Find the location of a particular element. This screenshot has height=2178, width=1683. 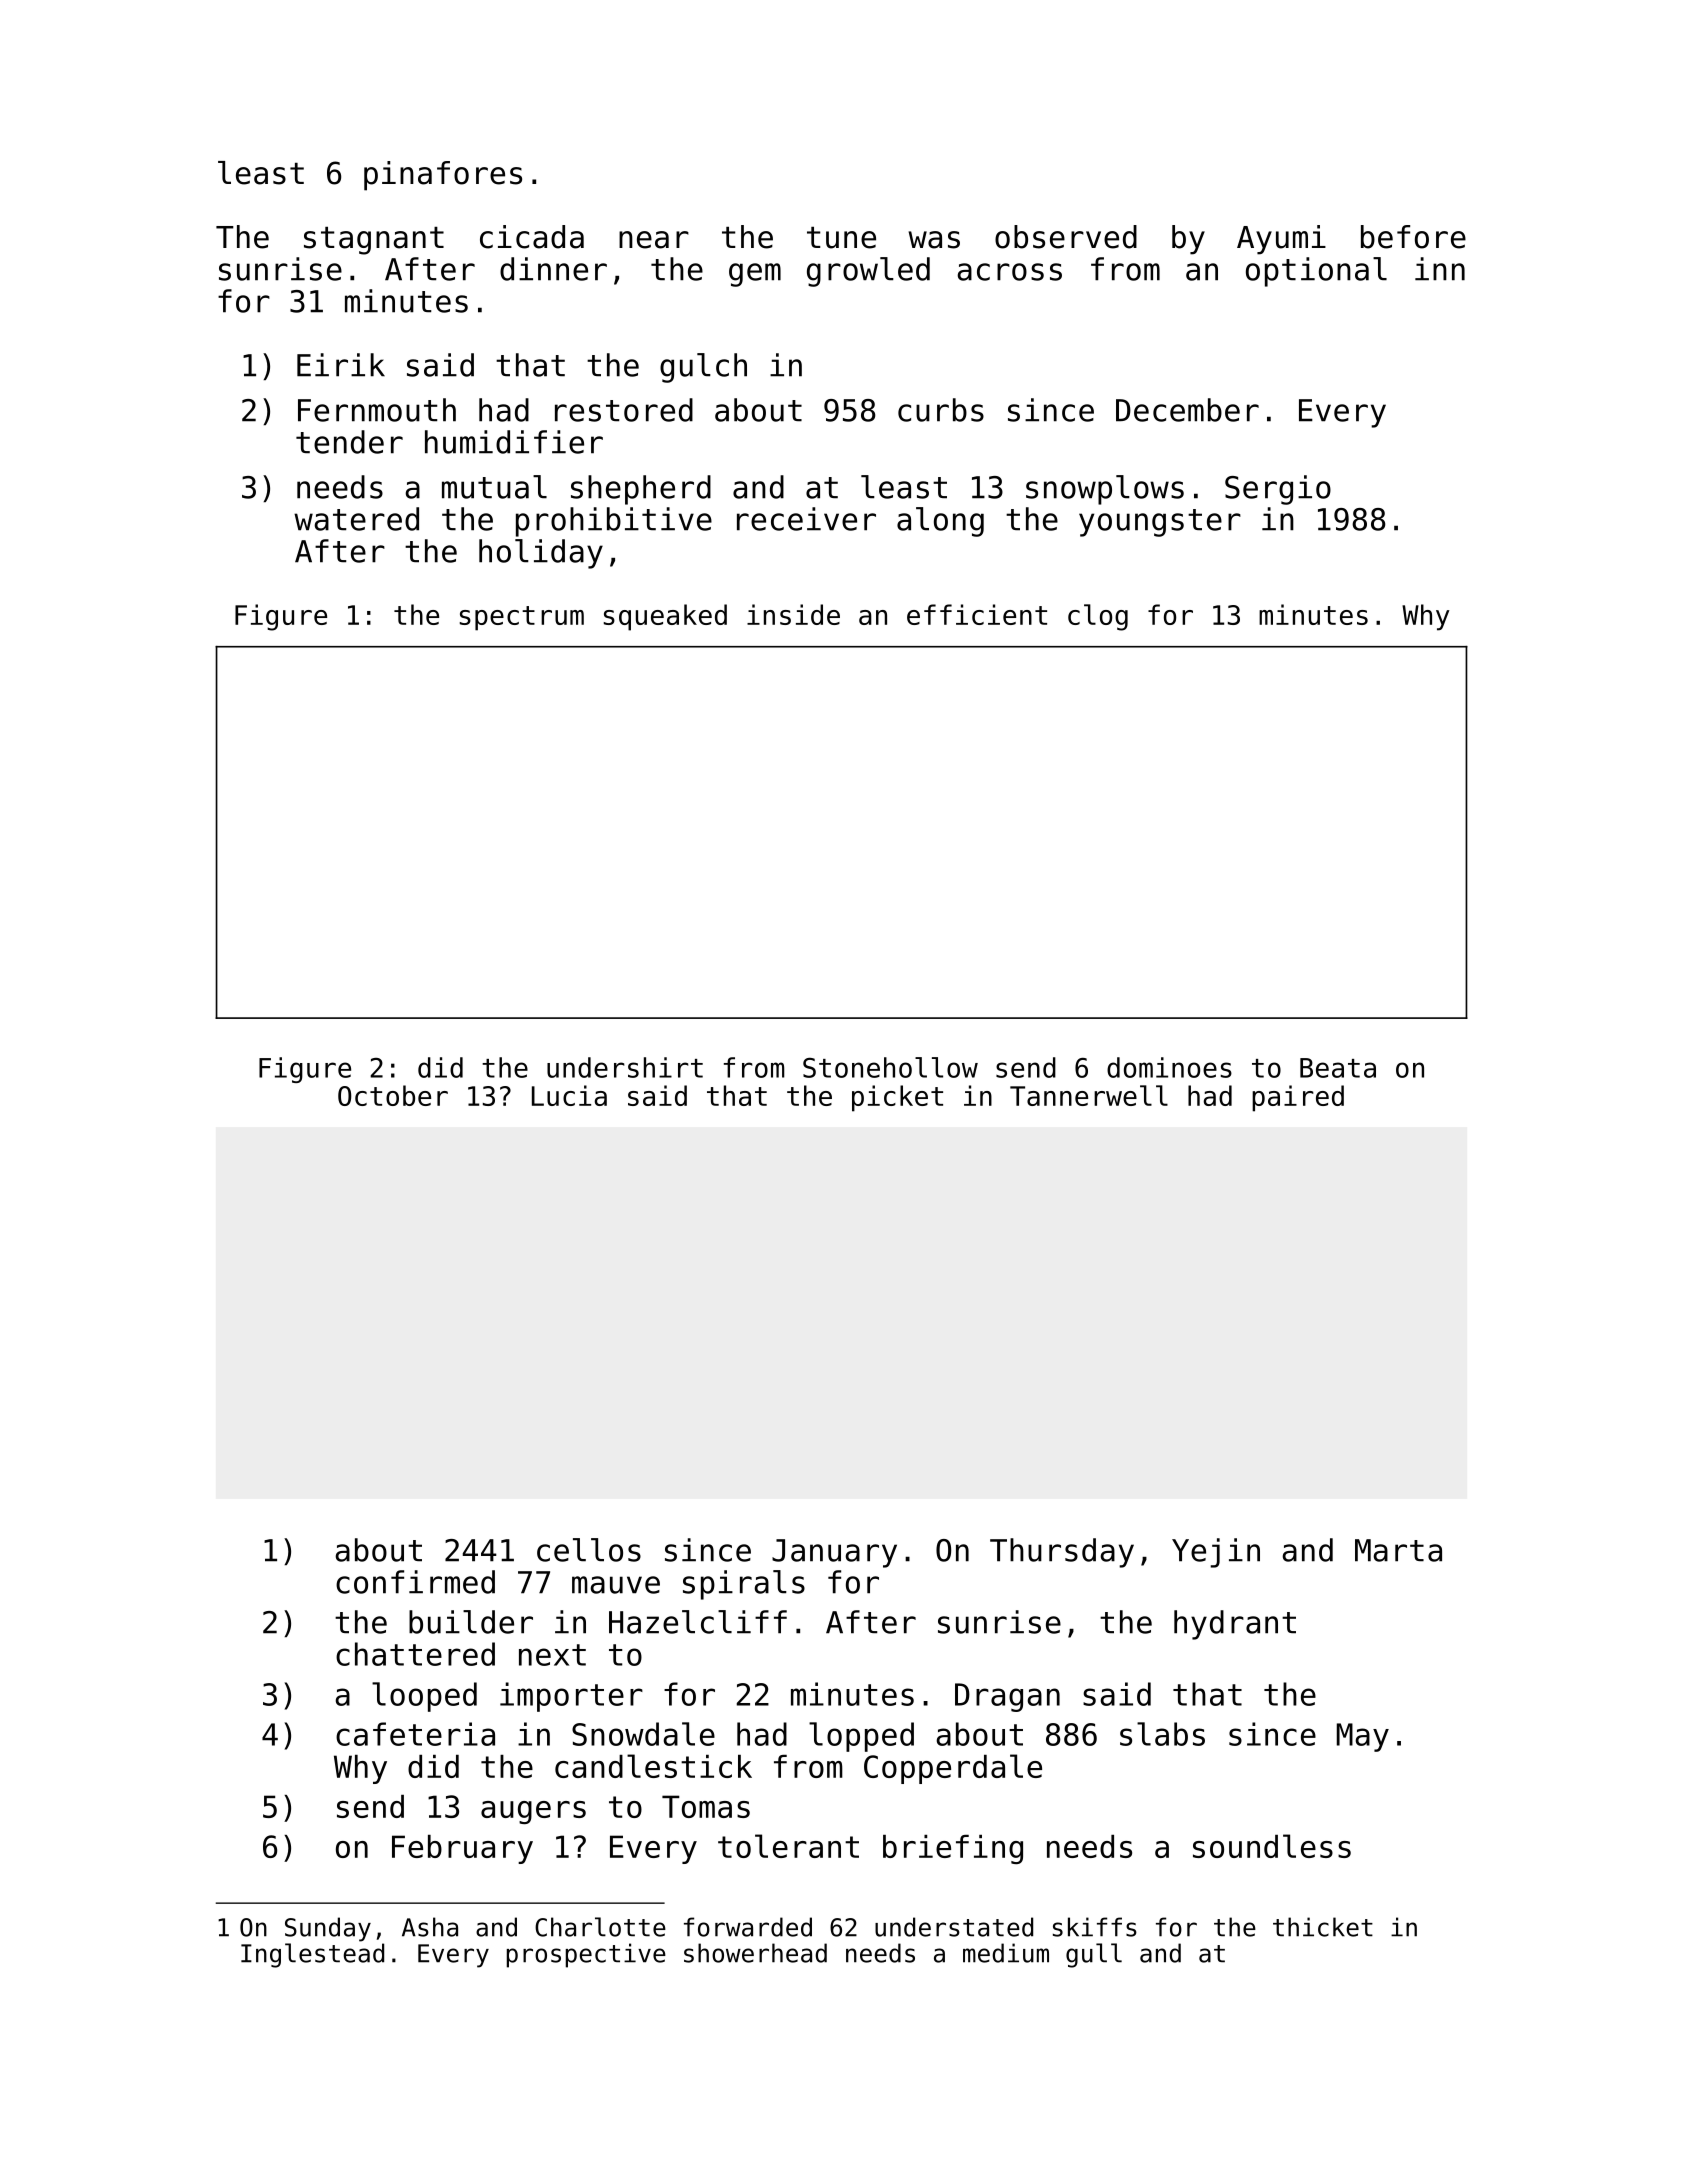

October is located at coordinates (393, 1095).
